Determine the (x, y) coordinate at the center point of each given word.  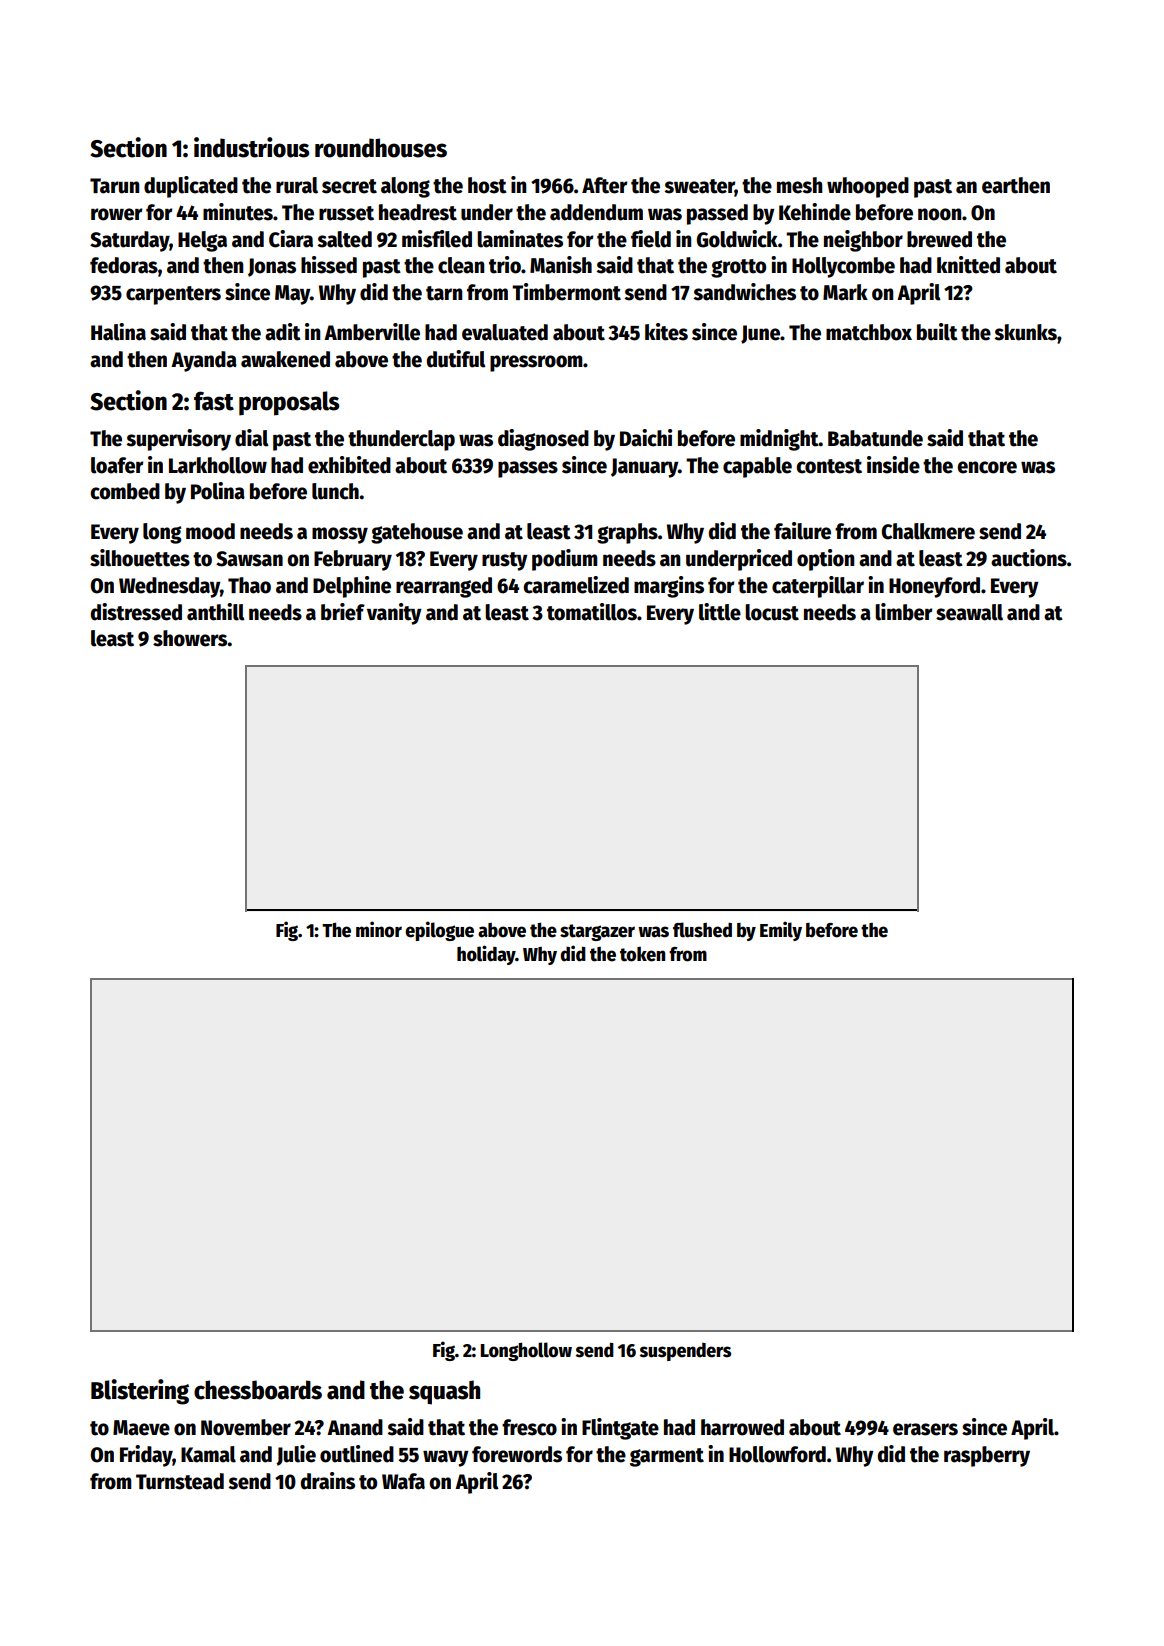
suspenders (685, 1352)
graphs (627, 533)
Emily (781, 931)
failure (802, 531)
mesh (799, 185)
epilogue (439, 931)
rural (297, 185)
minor (379, 929)
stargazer (597, 932)
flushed (702, 930)
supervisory (178, 440)
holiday (486, 955)
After (605, 185)
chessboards (258, 1390)
